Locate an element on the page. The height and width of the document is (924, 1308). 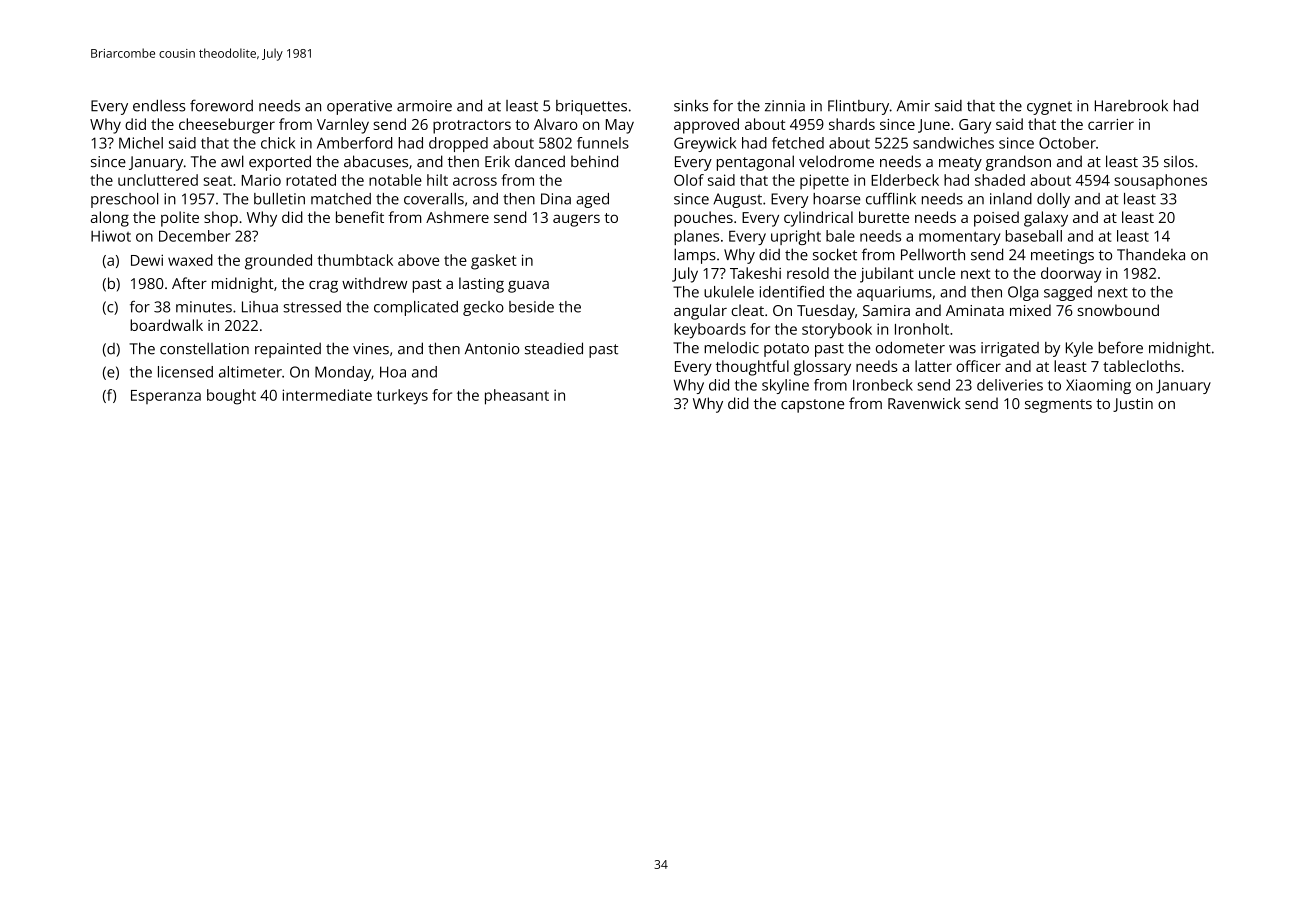
intermediate is located at coordinates (327, 395).
